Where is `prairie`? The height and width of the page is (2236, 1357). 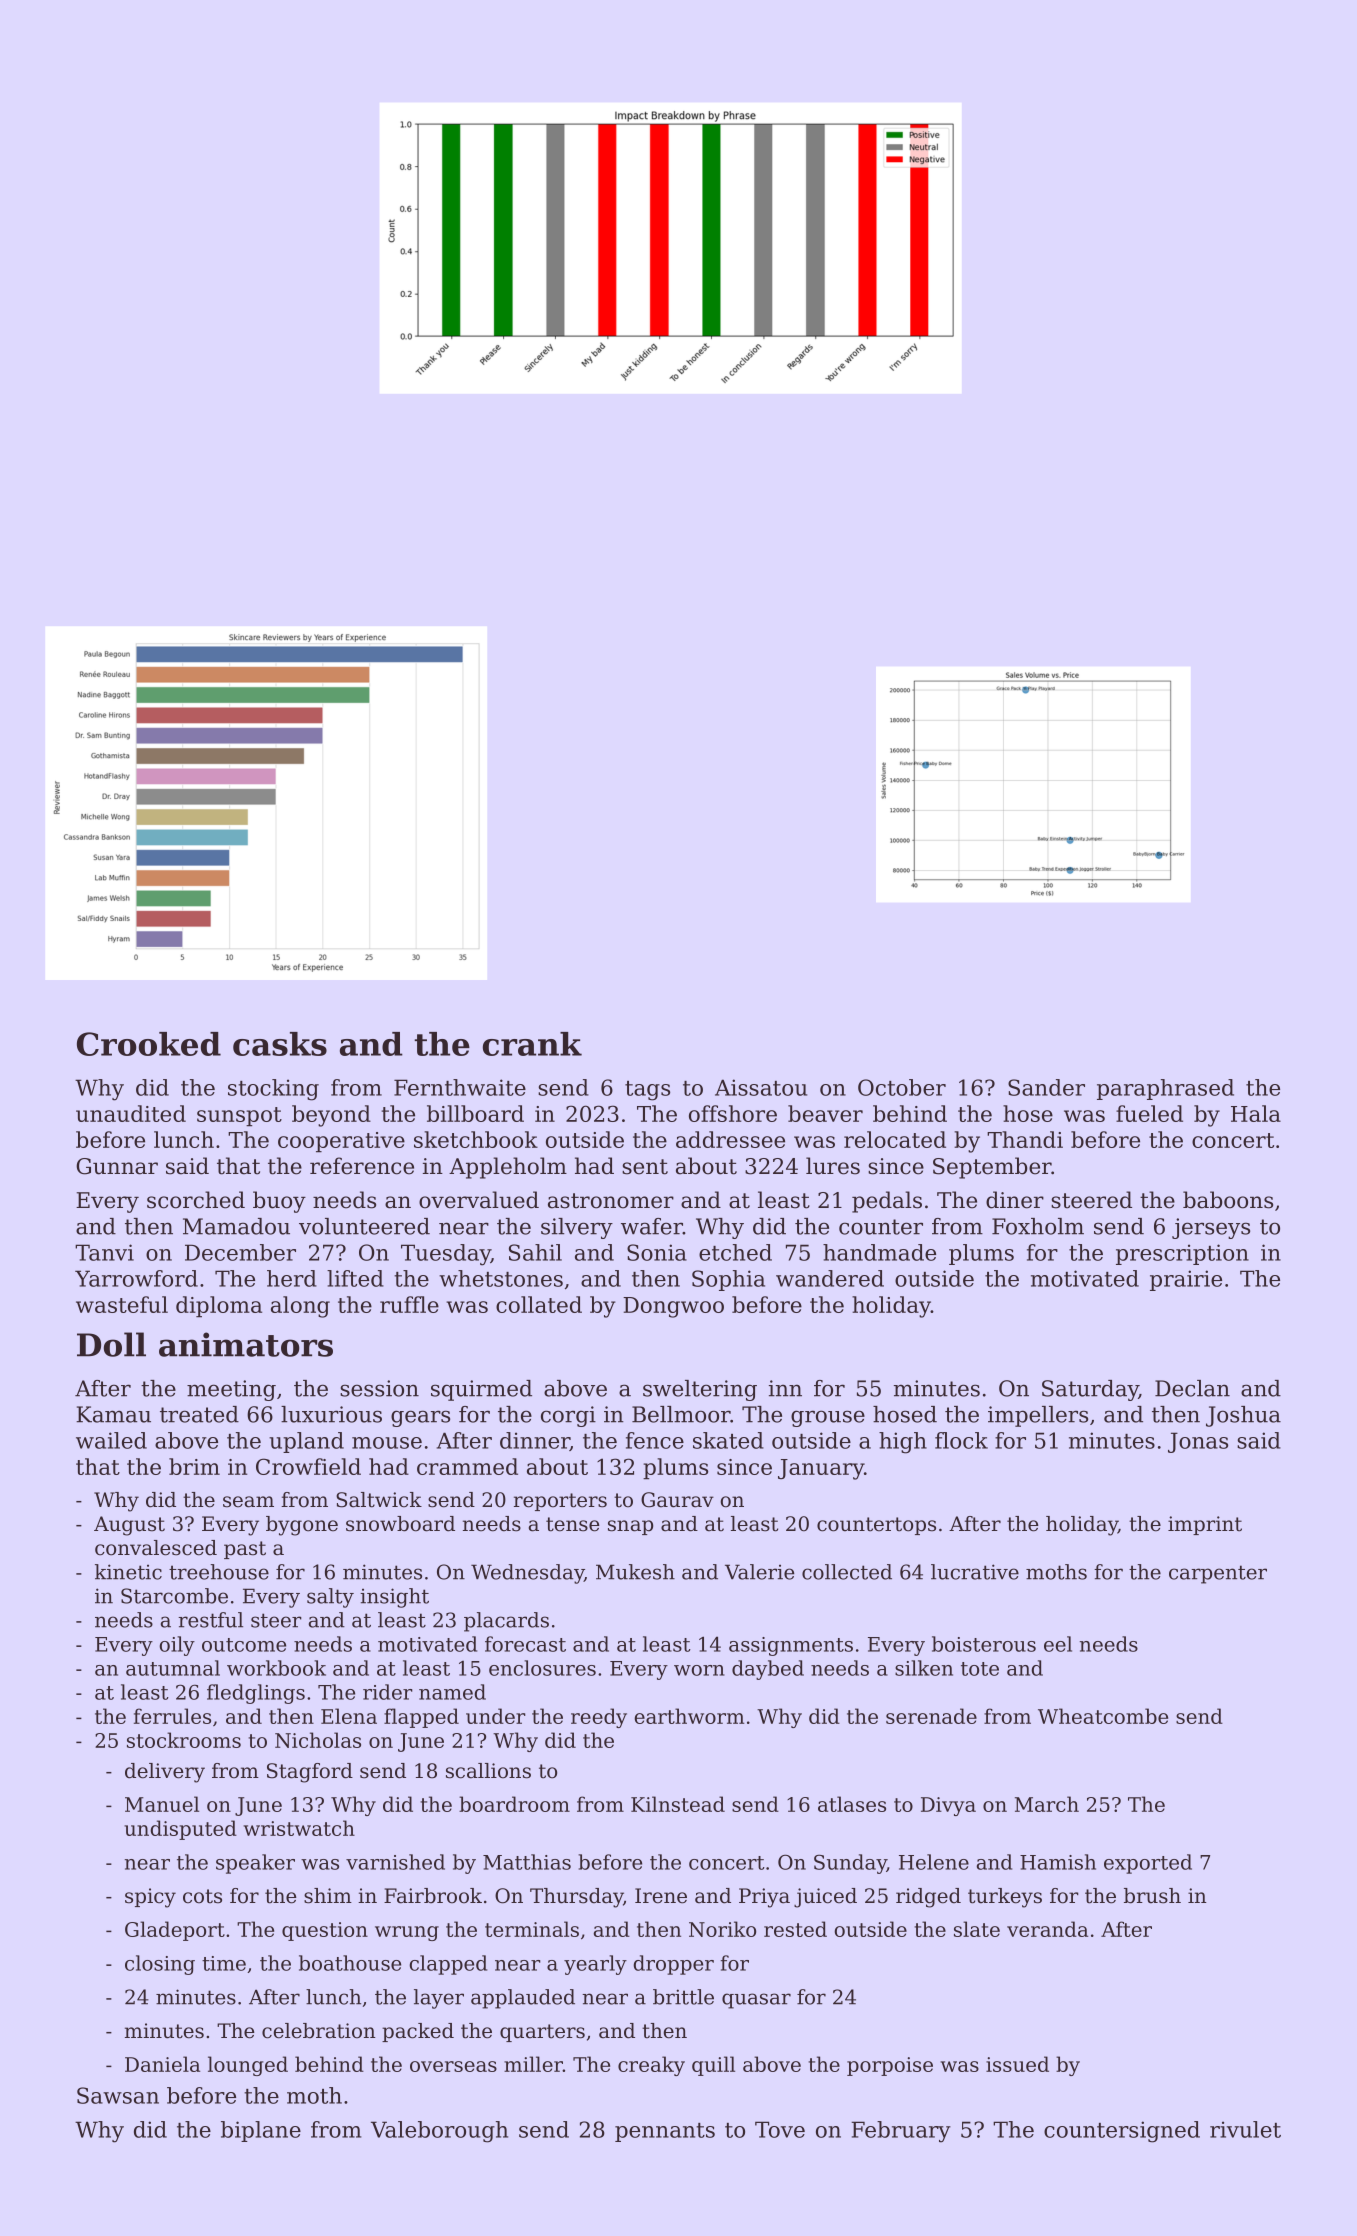 prairie is located at coordinates (1186, 1280).
